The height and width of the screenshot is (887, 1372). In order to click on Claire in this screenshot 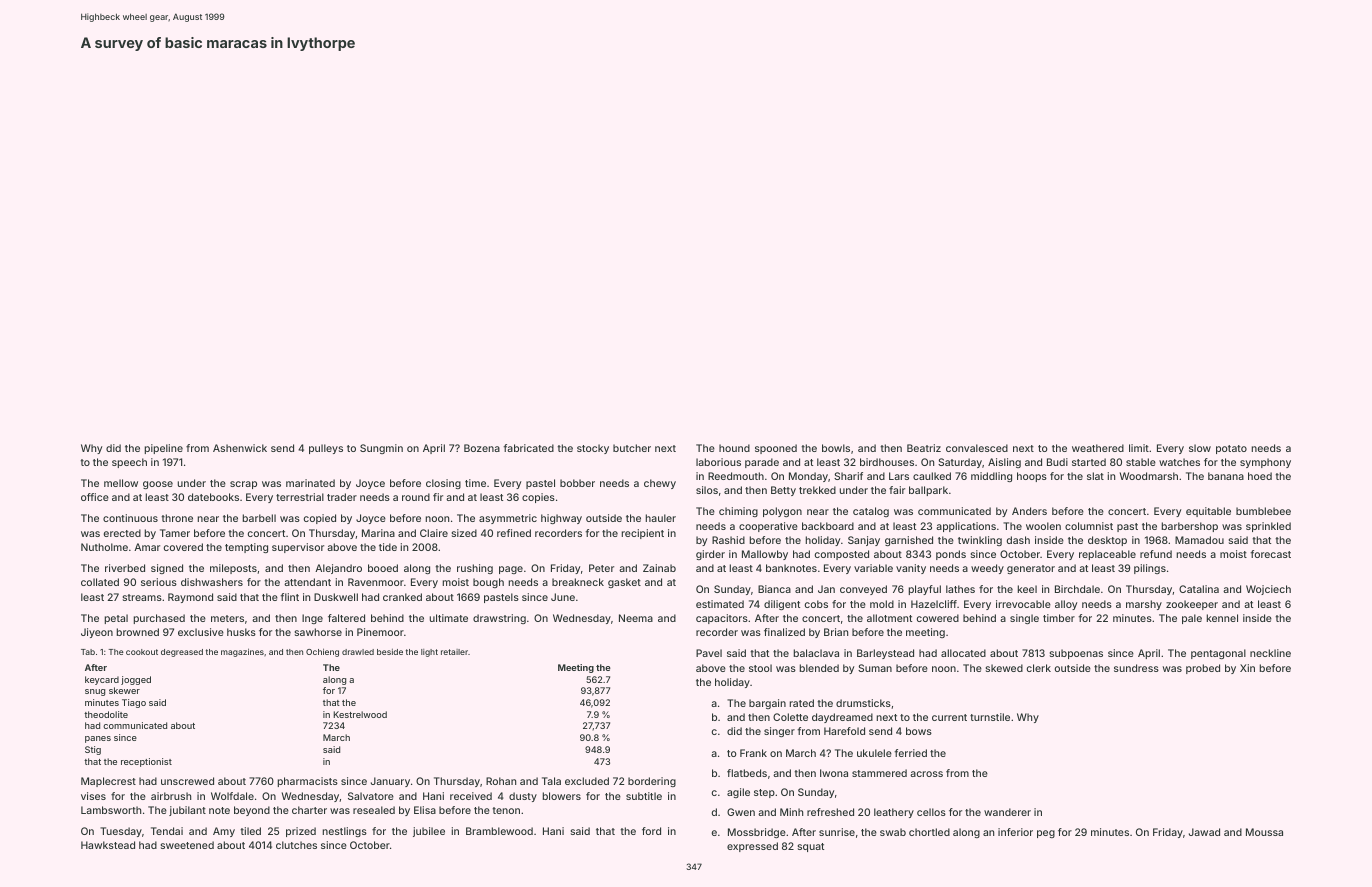, I will do `click(434, 533)`.
